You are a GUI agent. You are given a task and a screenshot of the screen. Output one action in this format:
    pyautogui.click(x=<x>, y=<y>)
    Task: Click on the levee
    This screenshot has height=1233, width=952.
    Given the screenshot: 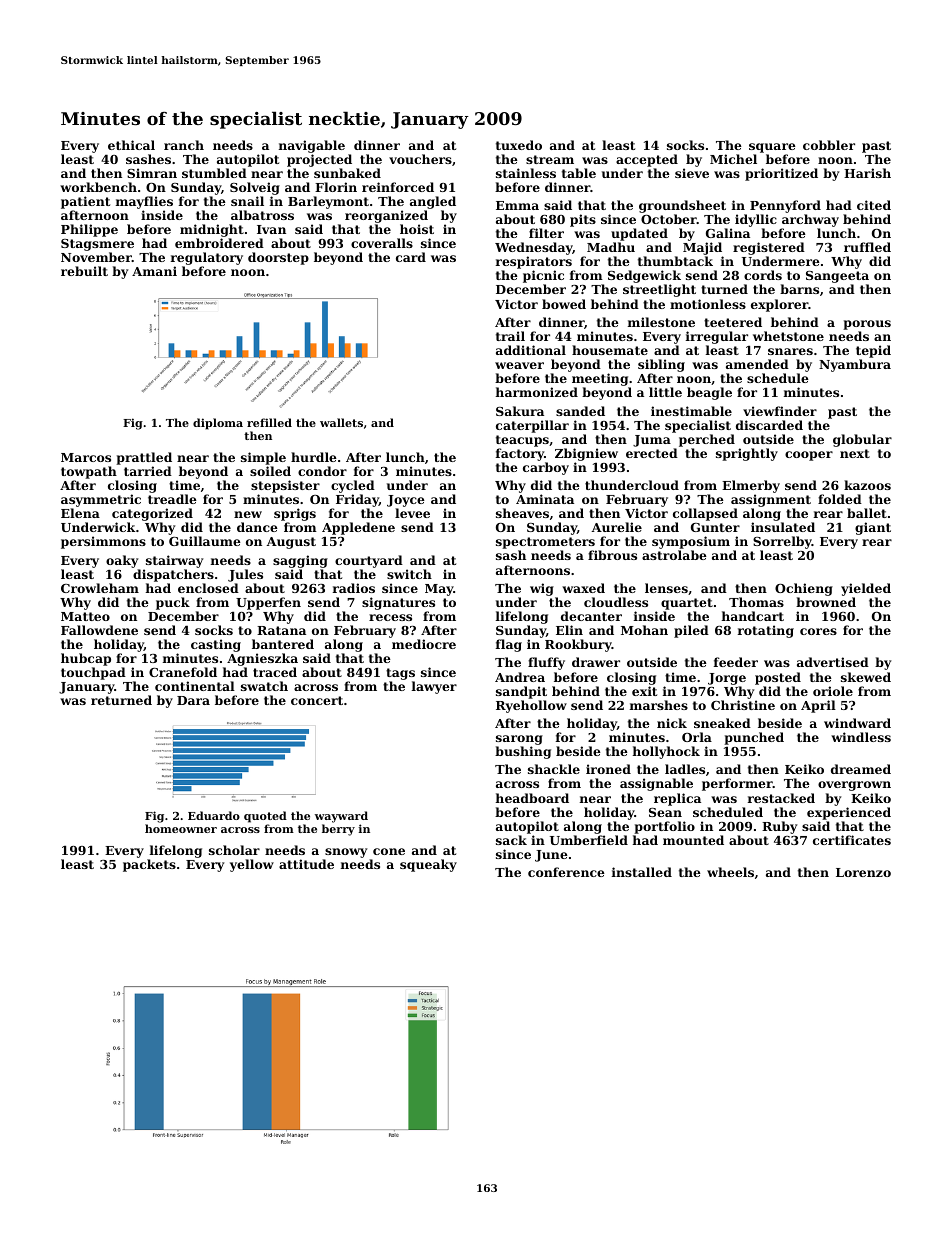 What is the action you would take?
    pyautogui.click(x=412, y=513)
